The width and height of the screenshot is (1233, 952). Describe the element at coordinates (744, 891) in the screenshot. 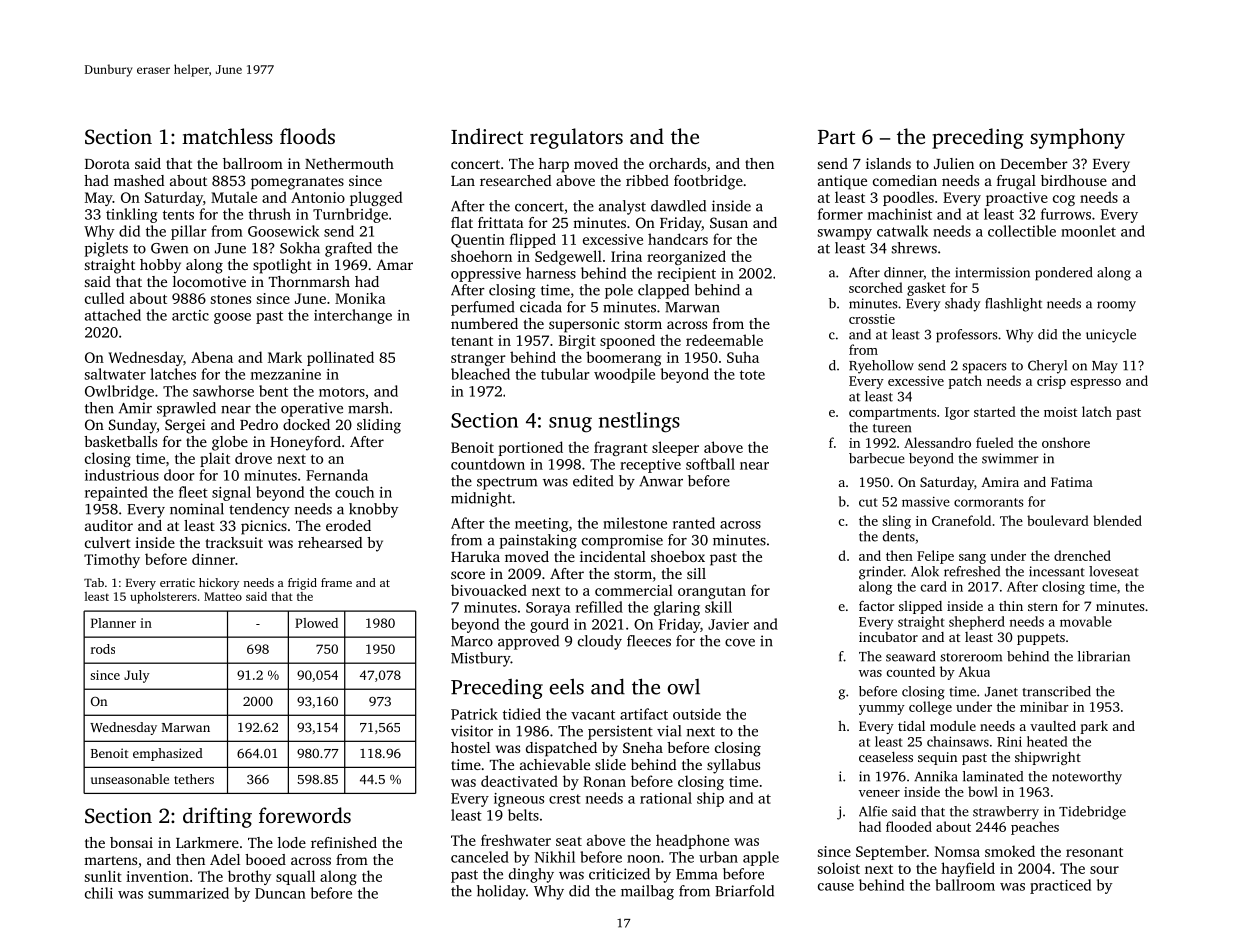

I see `Briarfold` at that location.
